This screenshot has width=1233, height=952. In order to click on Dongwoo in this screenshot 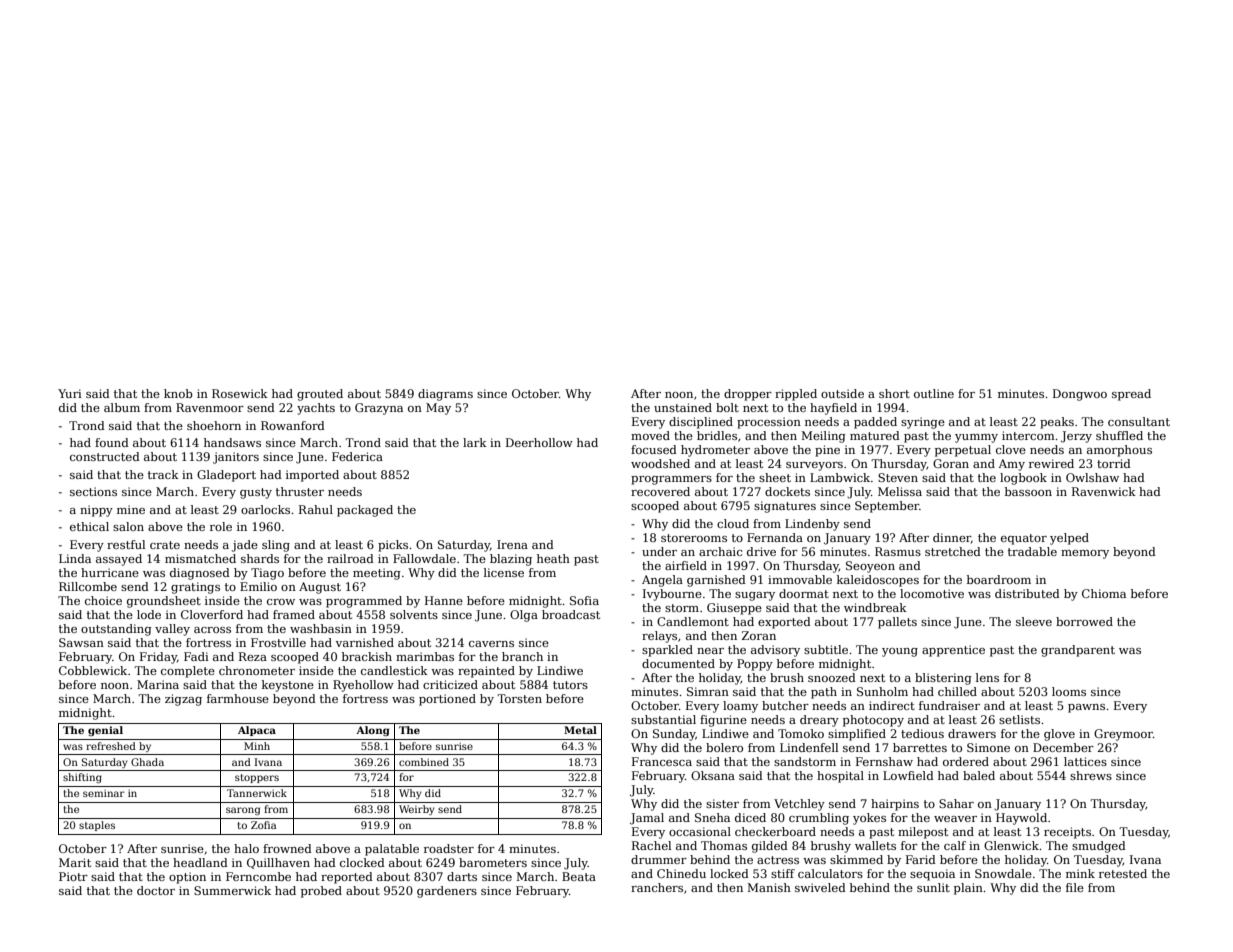, I will do `click(1080, 395)`.
